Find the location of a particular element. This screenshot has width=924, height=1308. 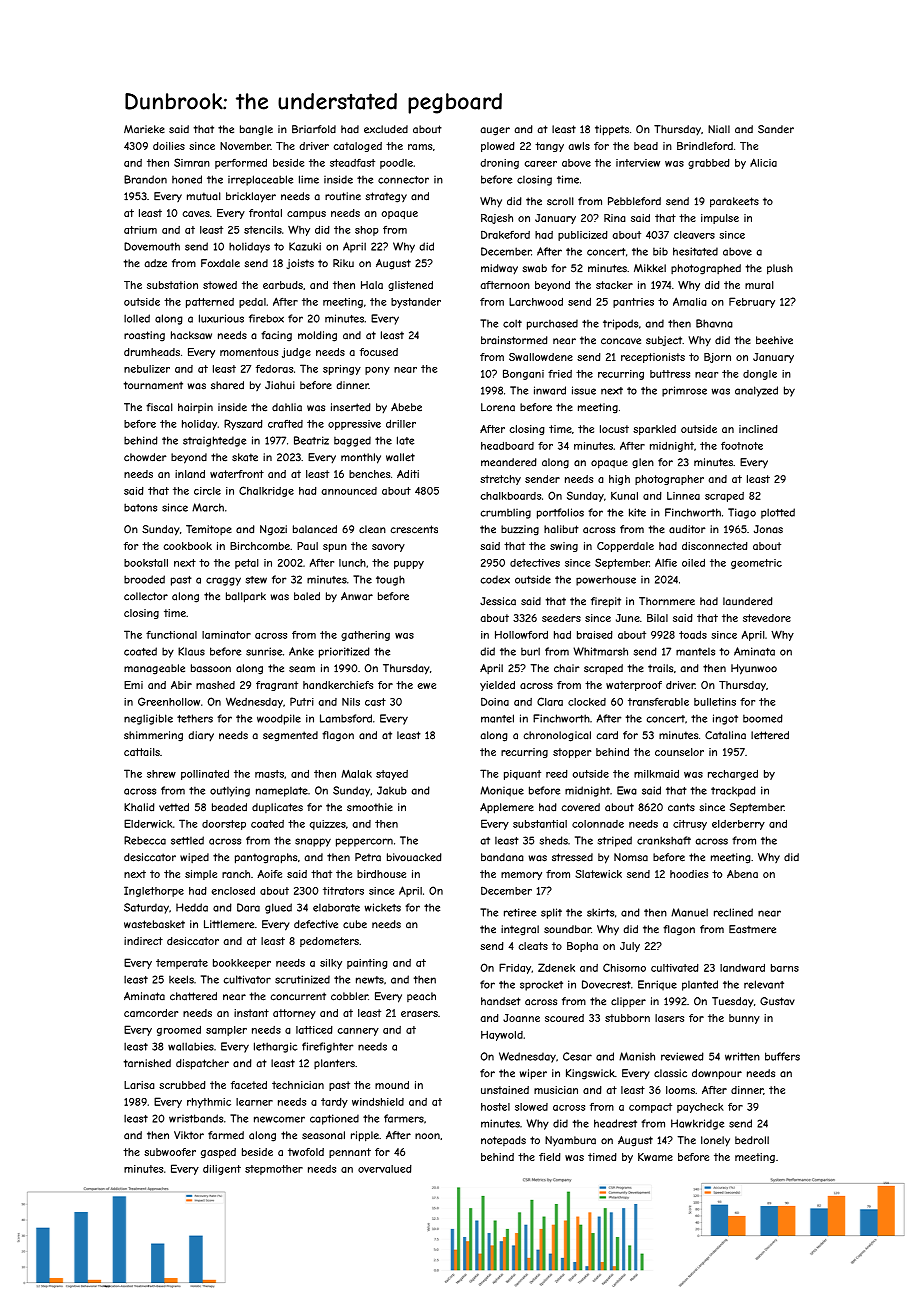

shimmering is located at coordinates (153, 736).
